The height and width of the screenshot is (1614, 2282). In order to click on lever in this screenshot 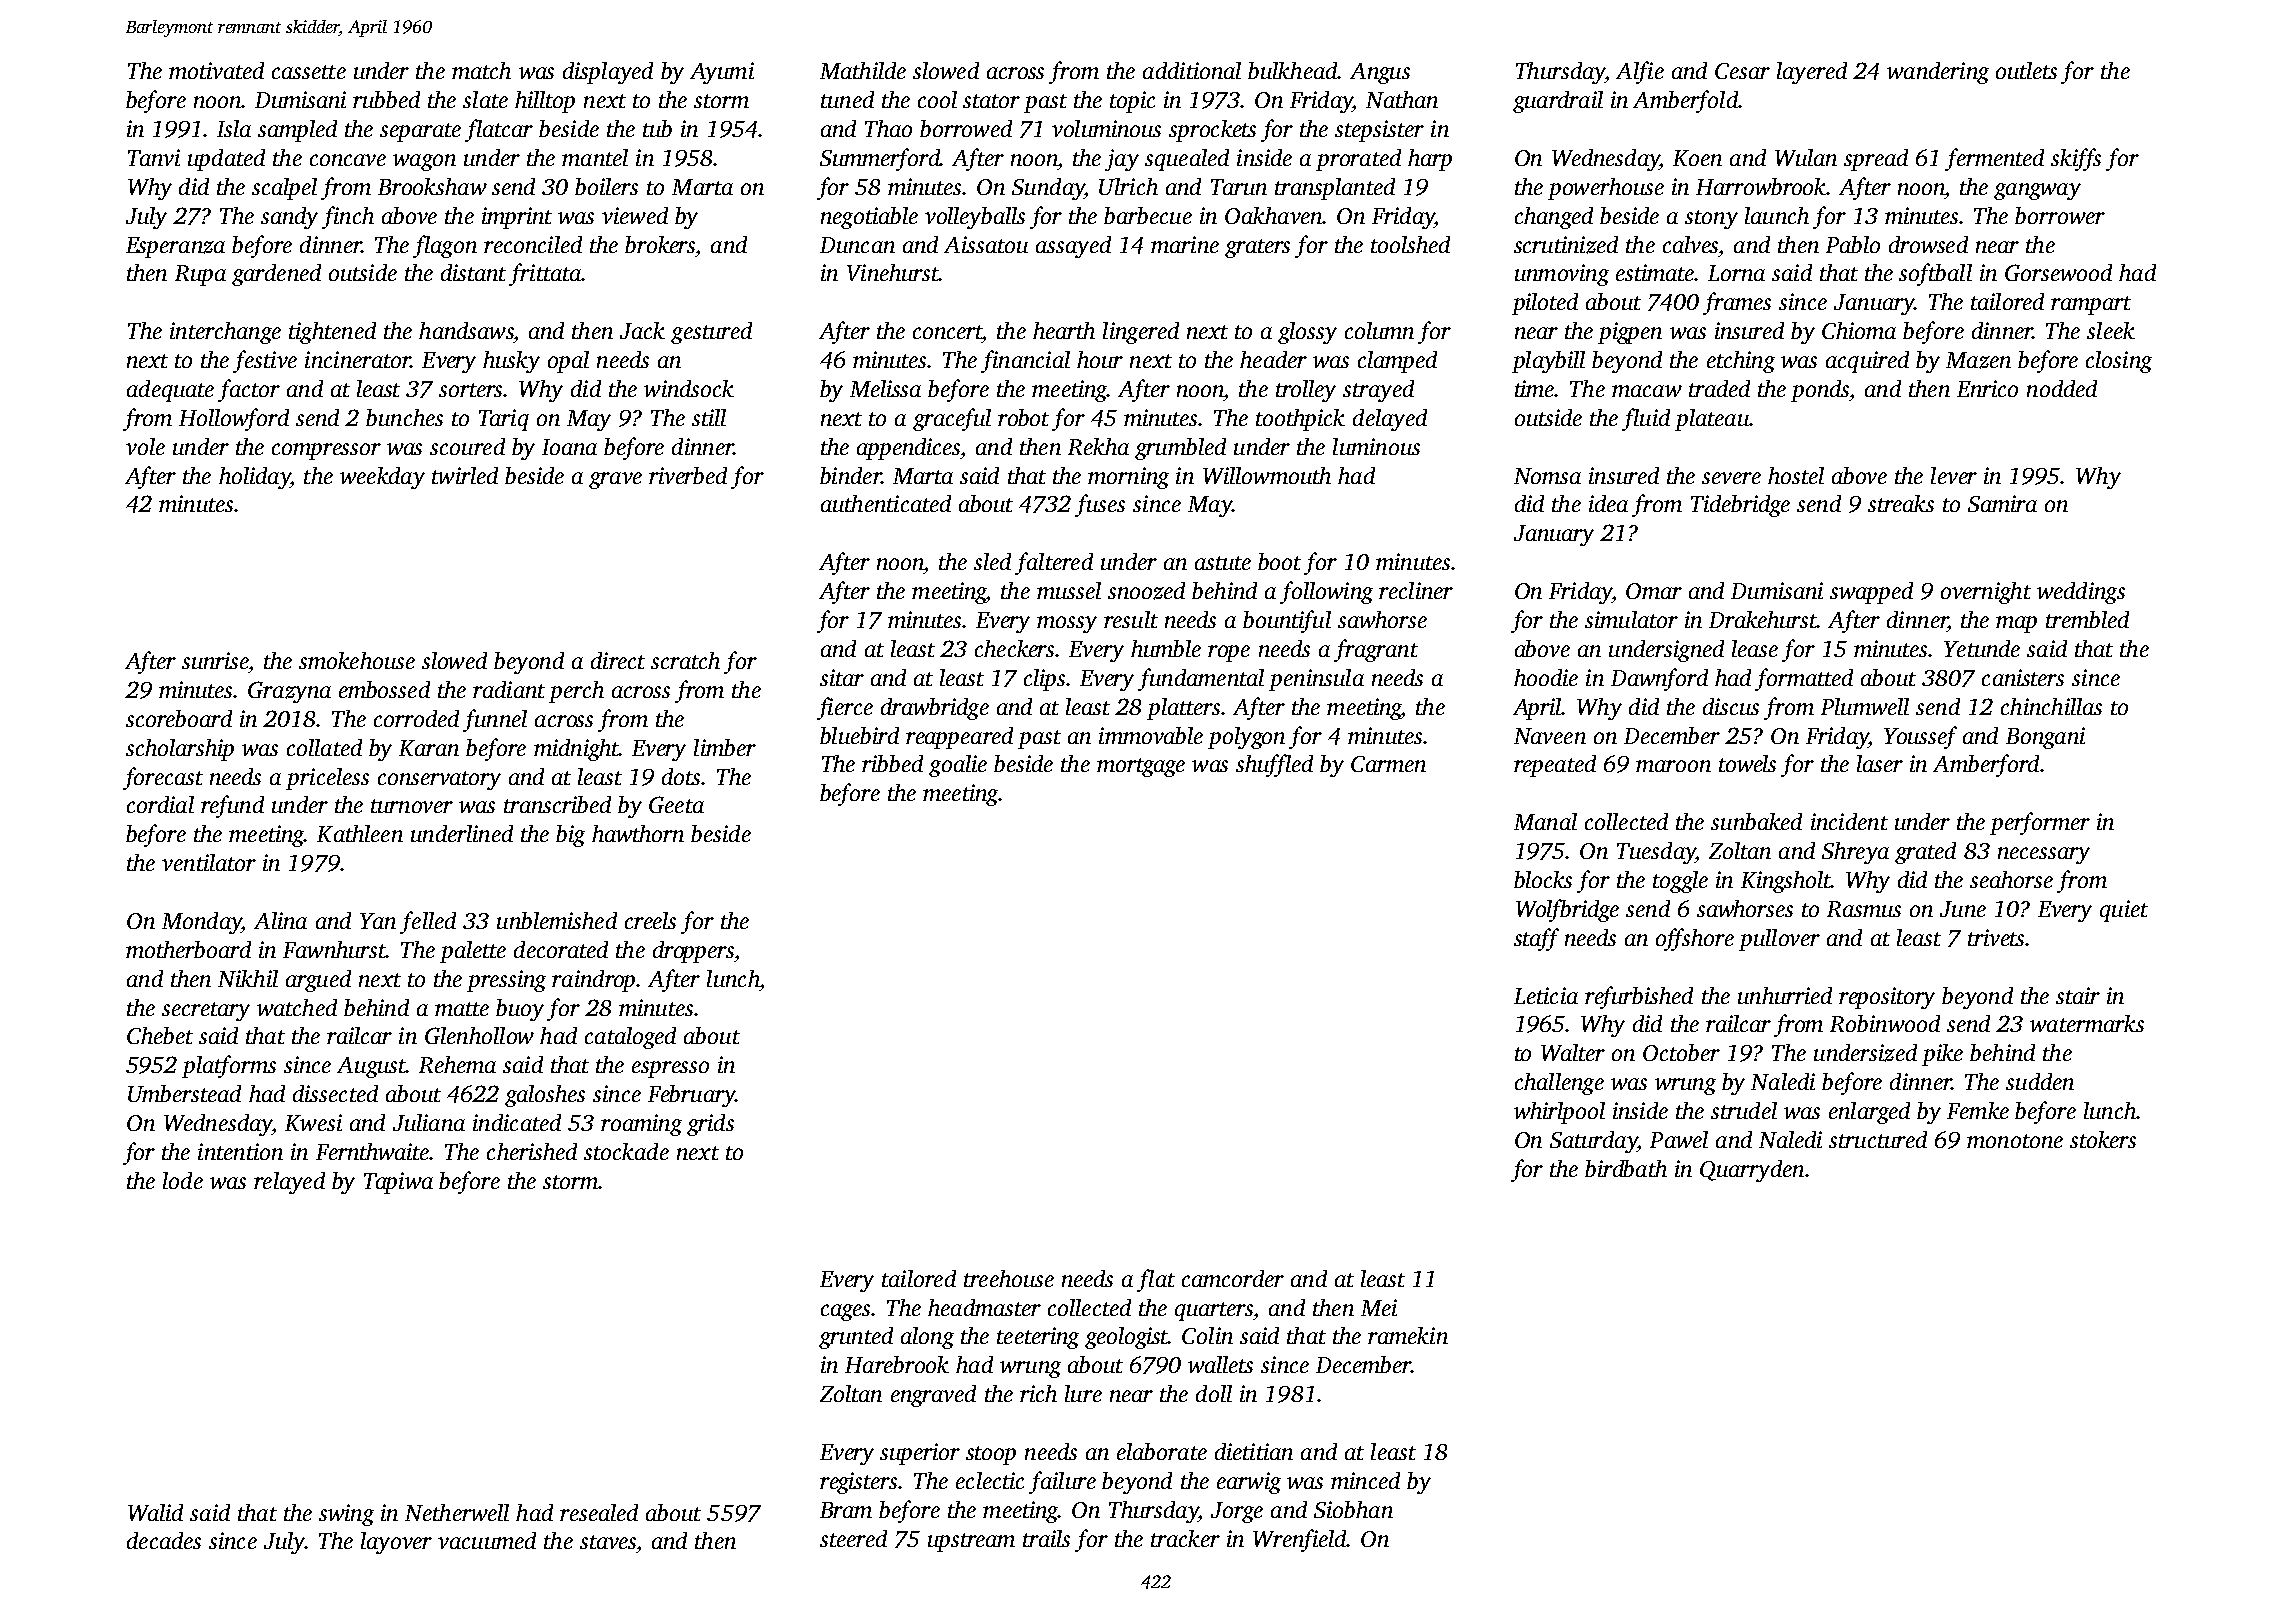, I will do `click(1954, 475)`.
